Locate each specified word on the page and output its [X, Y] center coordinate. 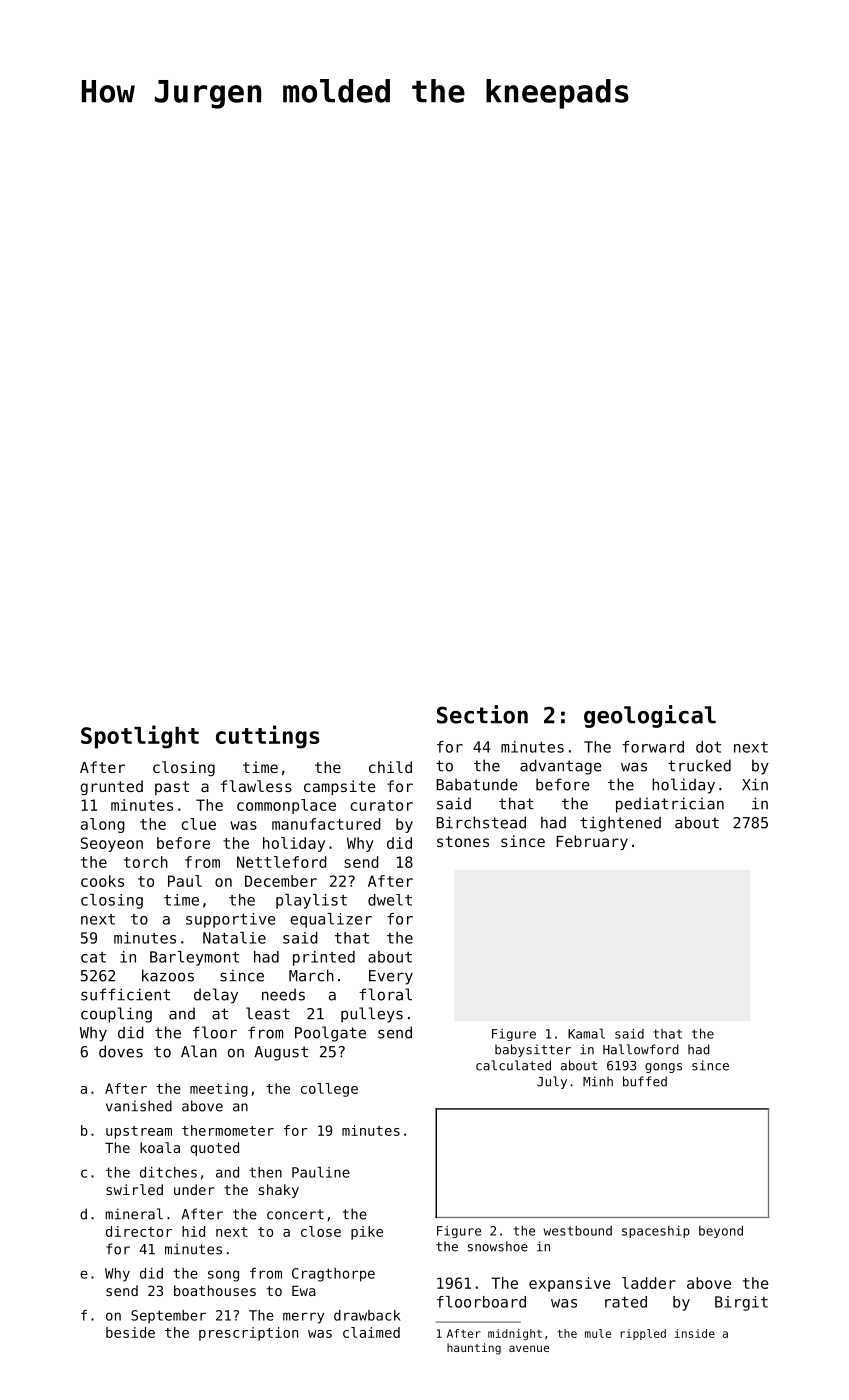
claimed [371, 1332]
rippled [643, 1334]
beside [130, 1332]
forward [653, 747]
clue [198, 824]
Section [482, 714]
